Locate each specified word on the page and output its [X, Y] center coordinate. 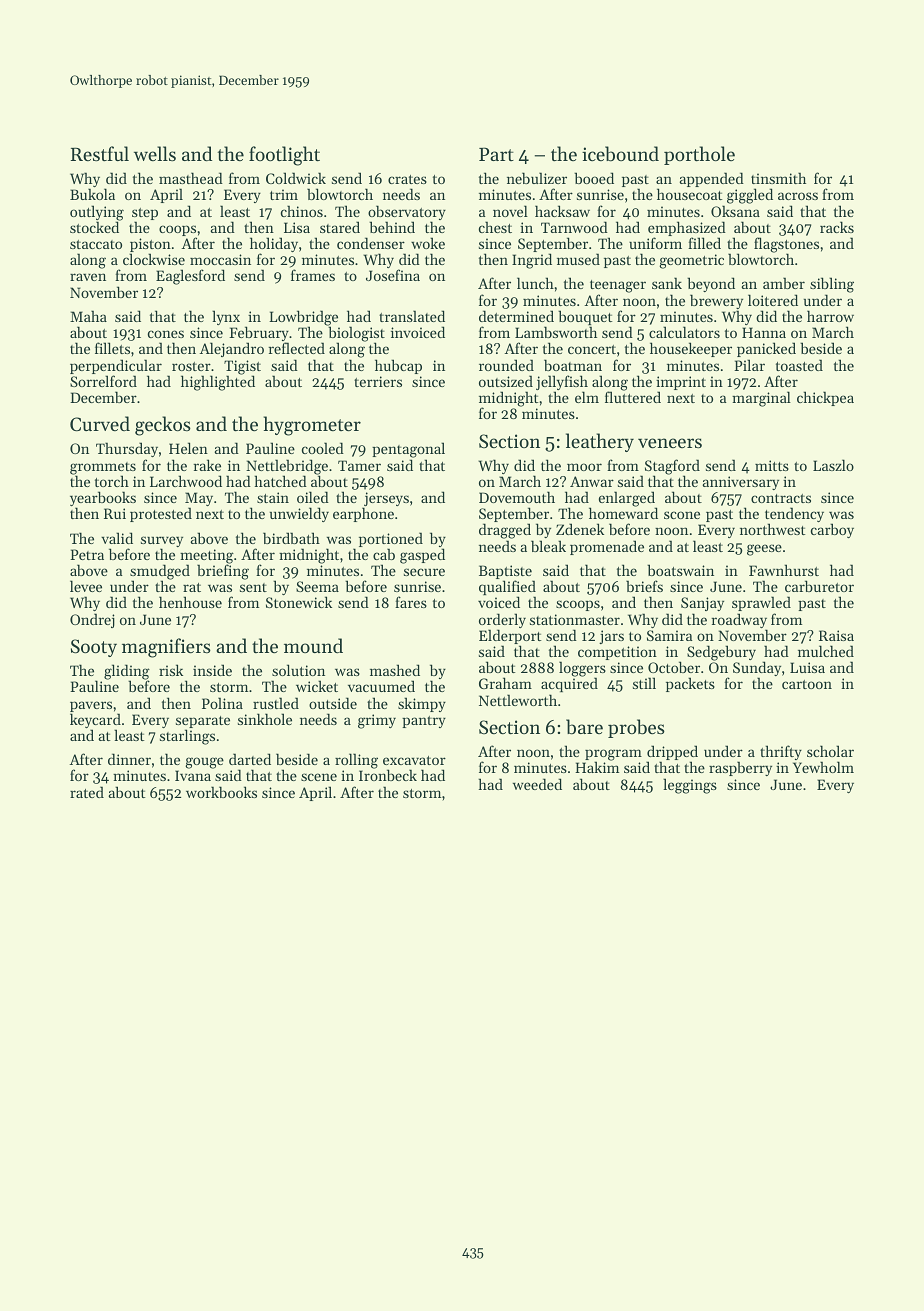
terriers [378, 381]
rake [207, 465]
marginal [761, 399]
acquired [569, 685]
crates [407, 179]
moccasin [220, 259]
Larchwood [186, 481]
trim [284, 194]
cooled [323, 448]
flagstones [786, 245]
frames [313, 275]
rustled [276, 703]
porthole [699, 155]
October [674, 667]
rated [87, 792]
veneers [670, 443]
